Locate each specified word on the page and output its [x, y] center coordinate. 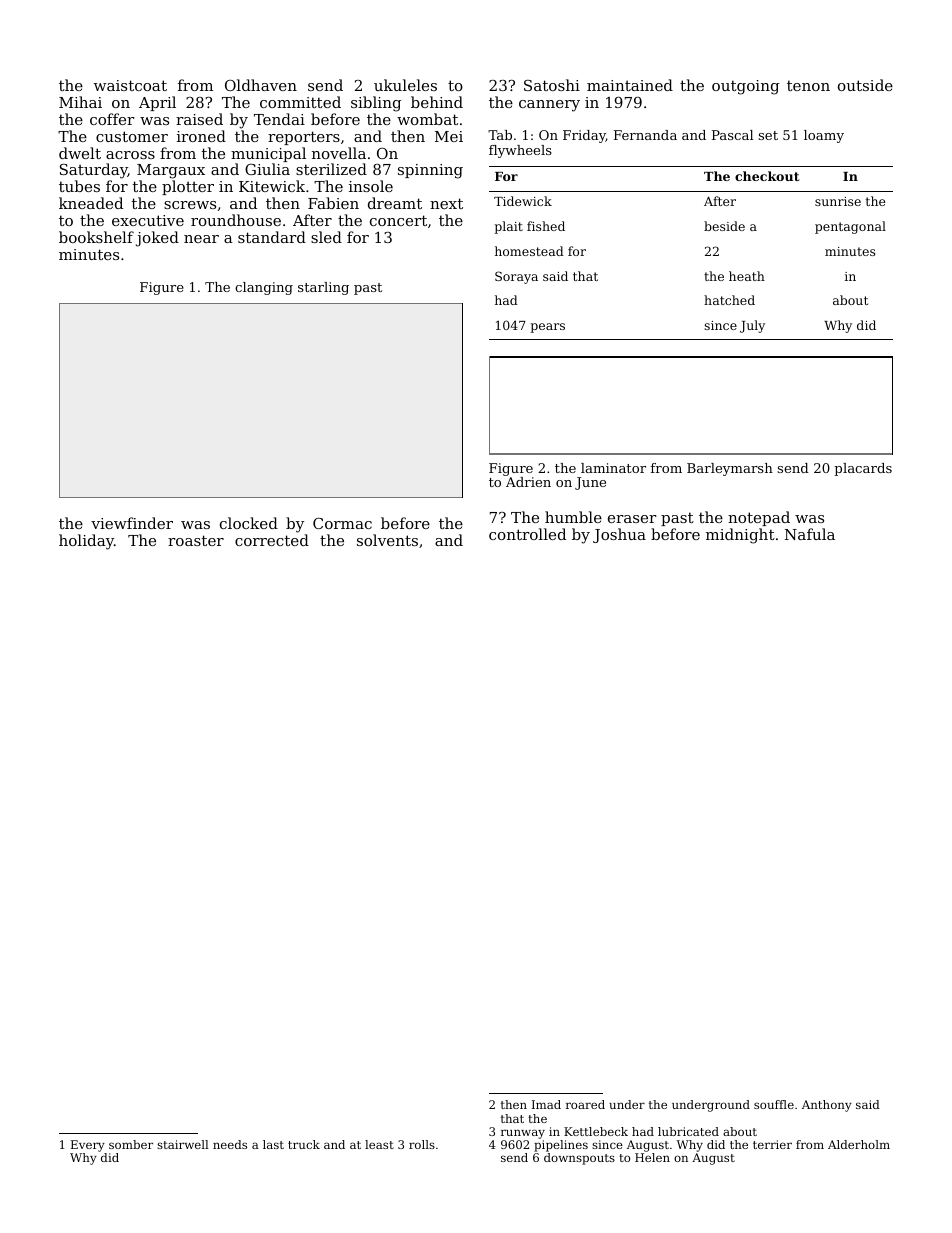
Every [88, 1146]
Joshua [619, 535]
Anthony [827, 1106]
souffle [774, 1104]
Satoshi [552, 85]
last [273, 1144]
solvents [387, 540]
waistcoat [130, 85]
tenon [808, 85]
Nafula [810, 534]
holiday [86, 542]
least [379, 1144]
